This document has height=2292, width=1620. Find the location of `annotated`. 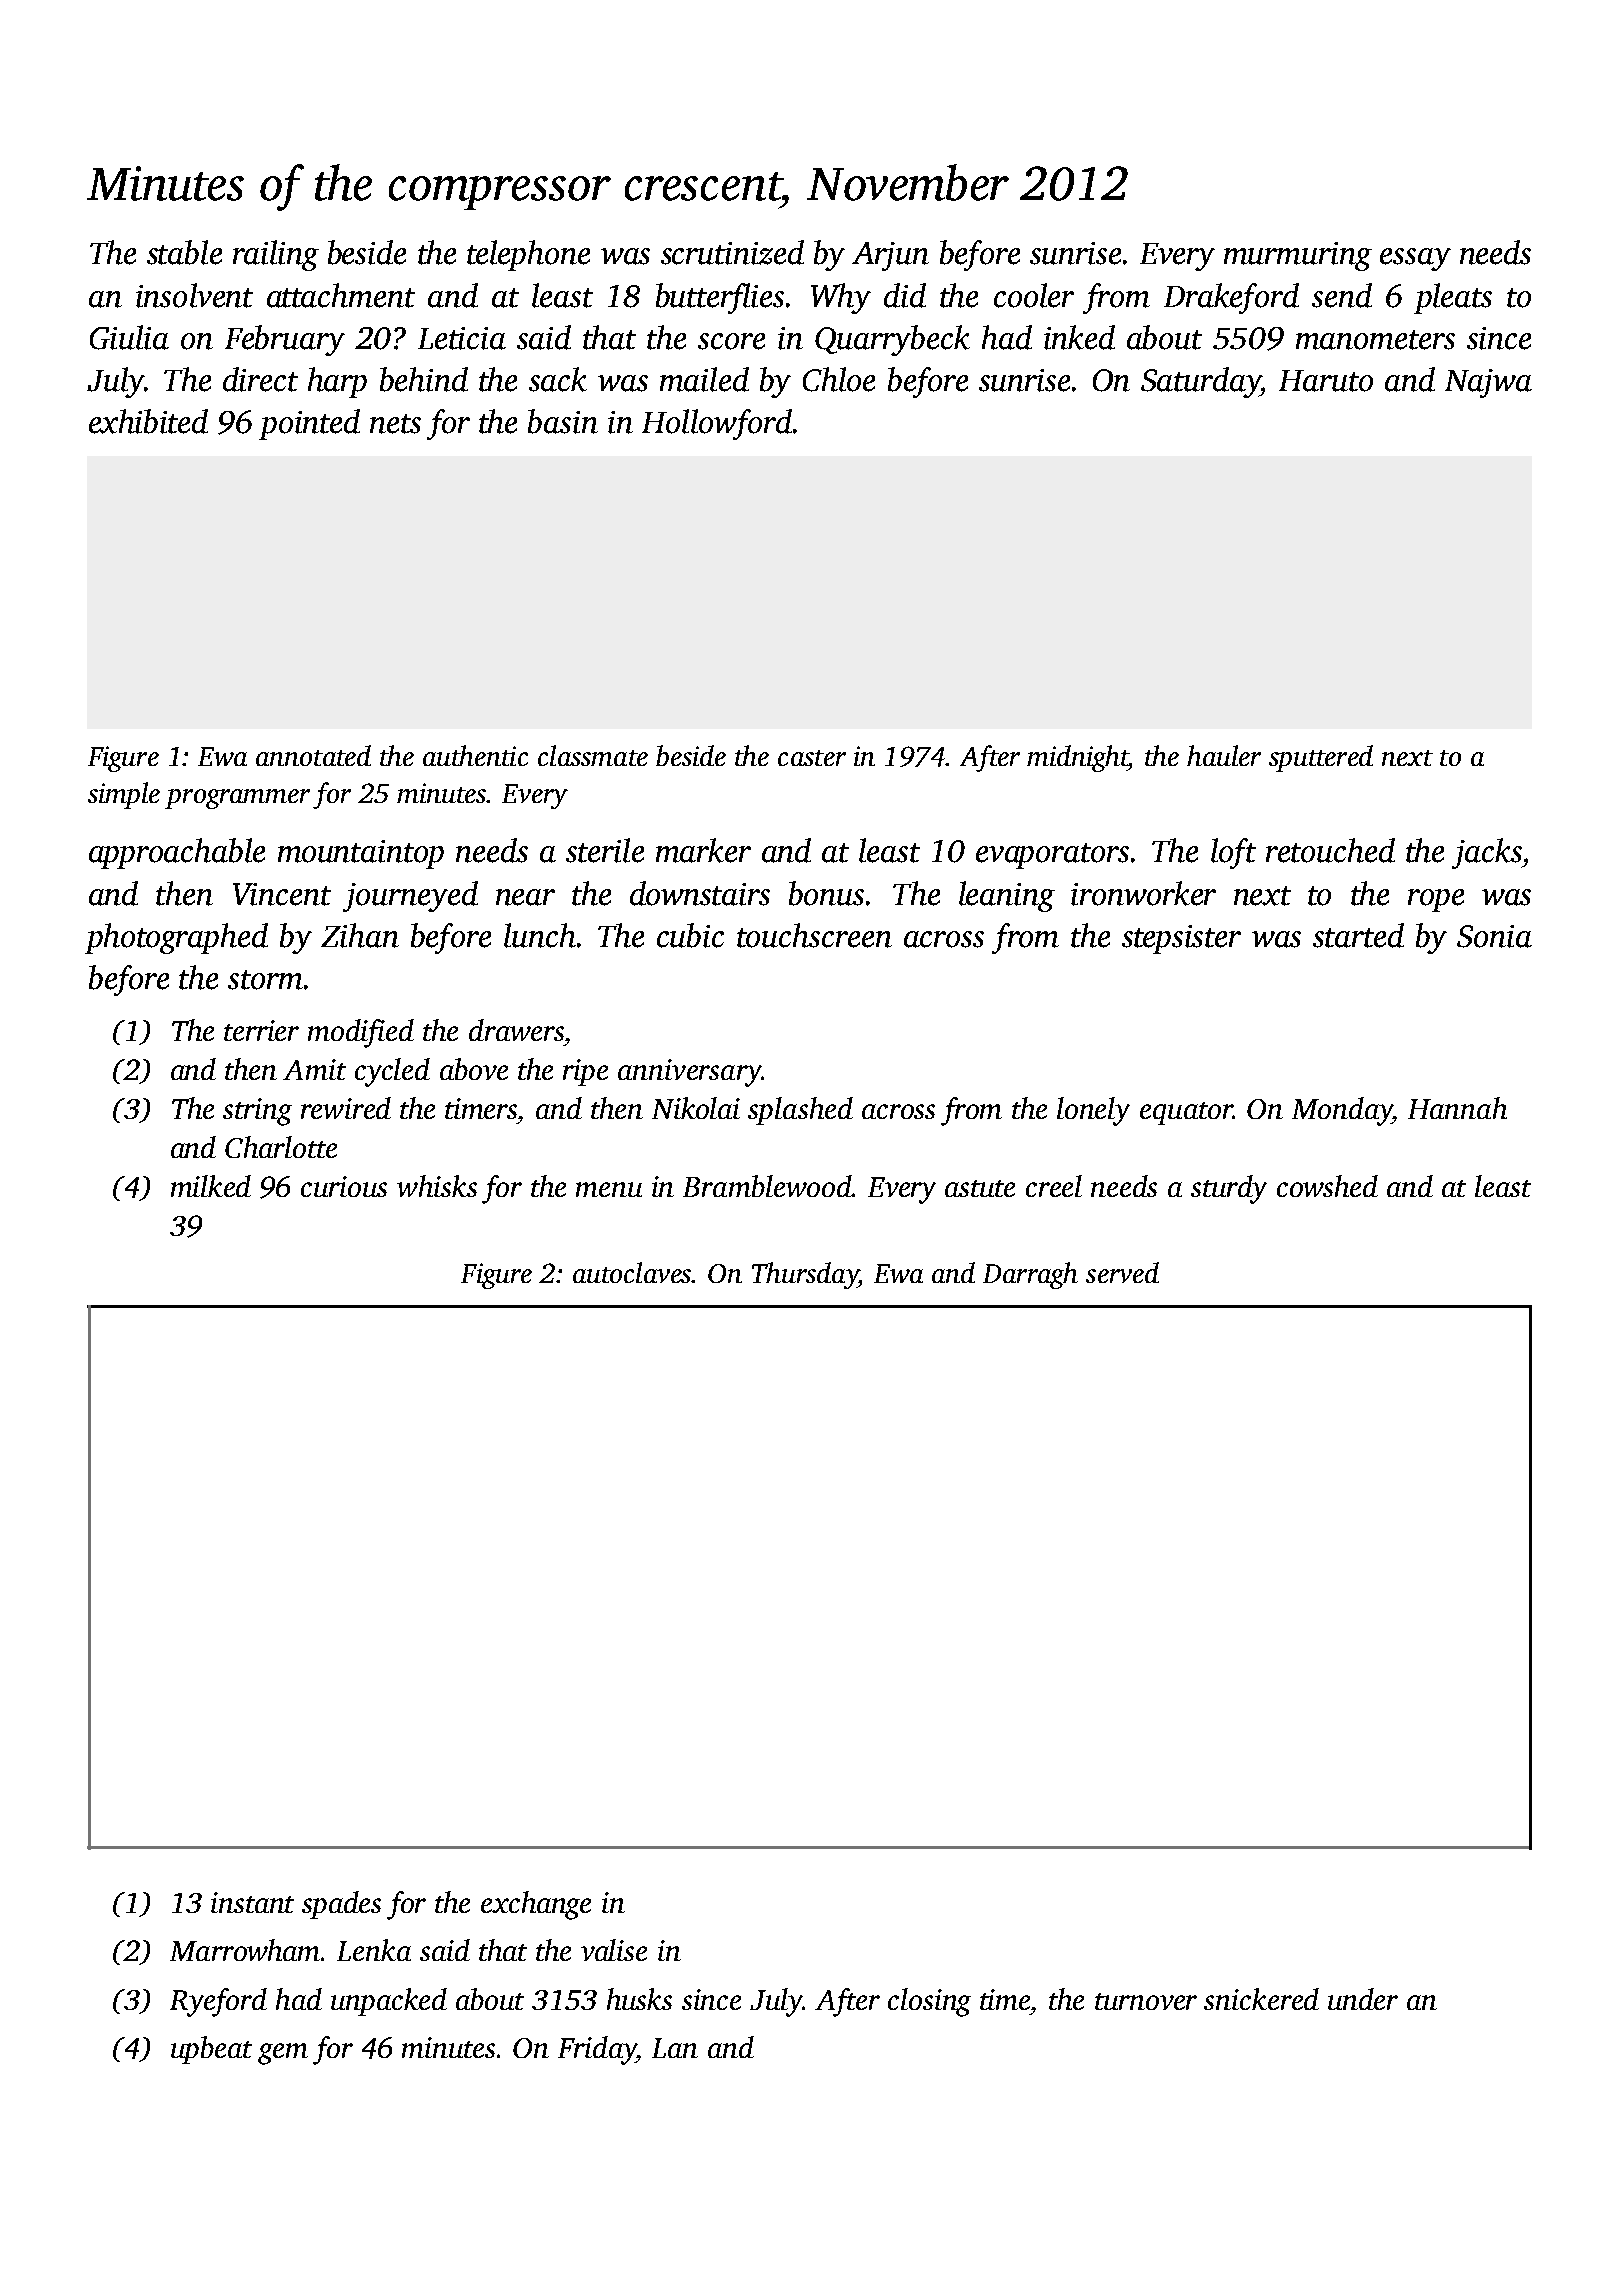

annotated is located at coordinates (313, 755).
